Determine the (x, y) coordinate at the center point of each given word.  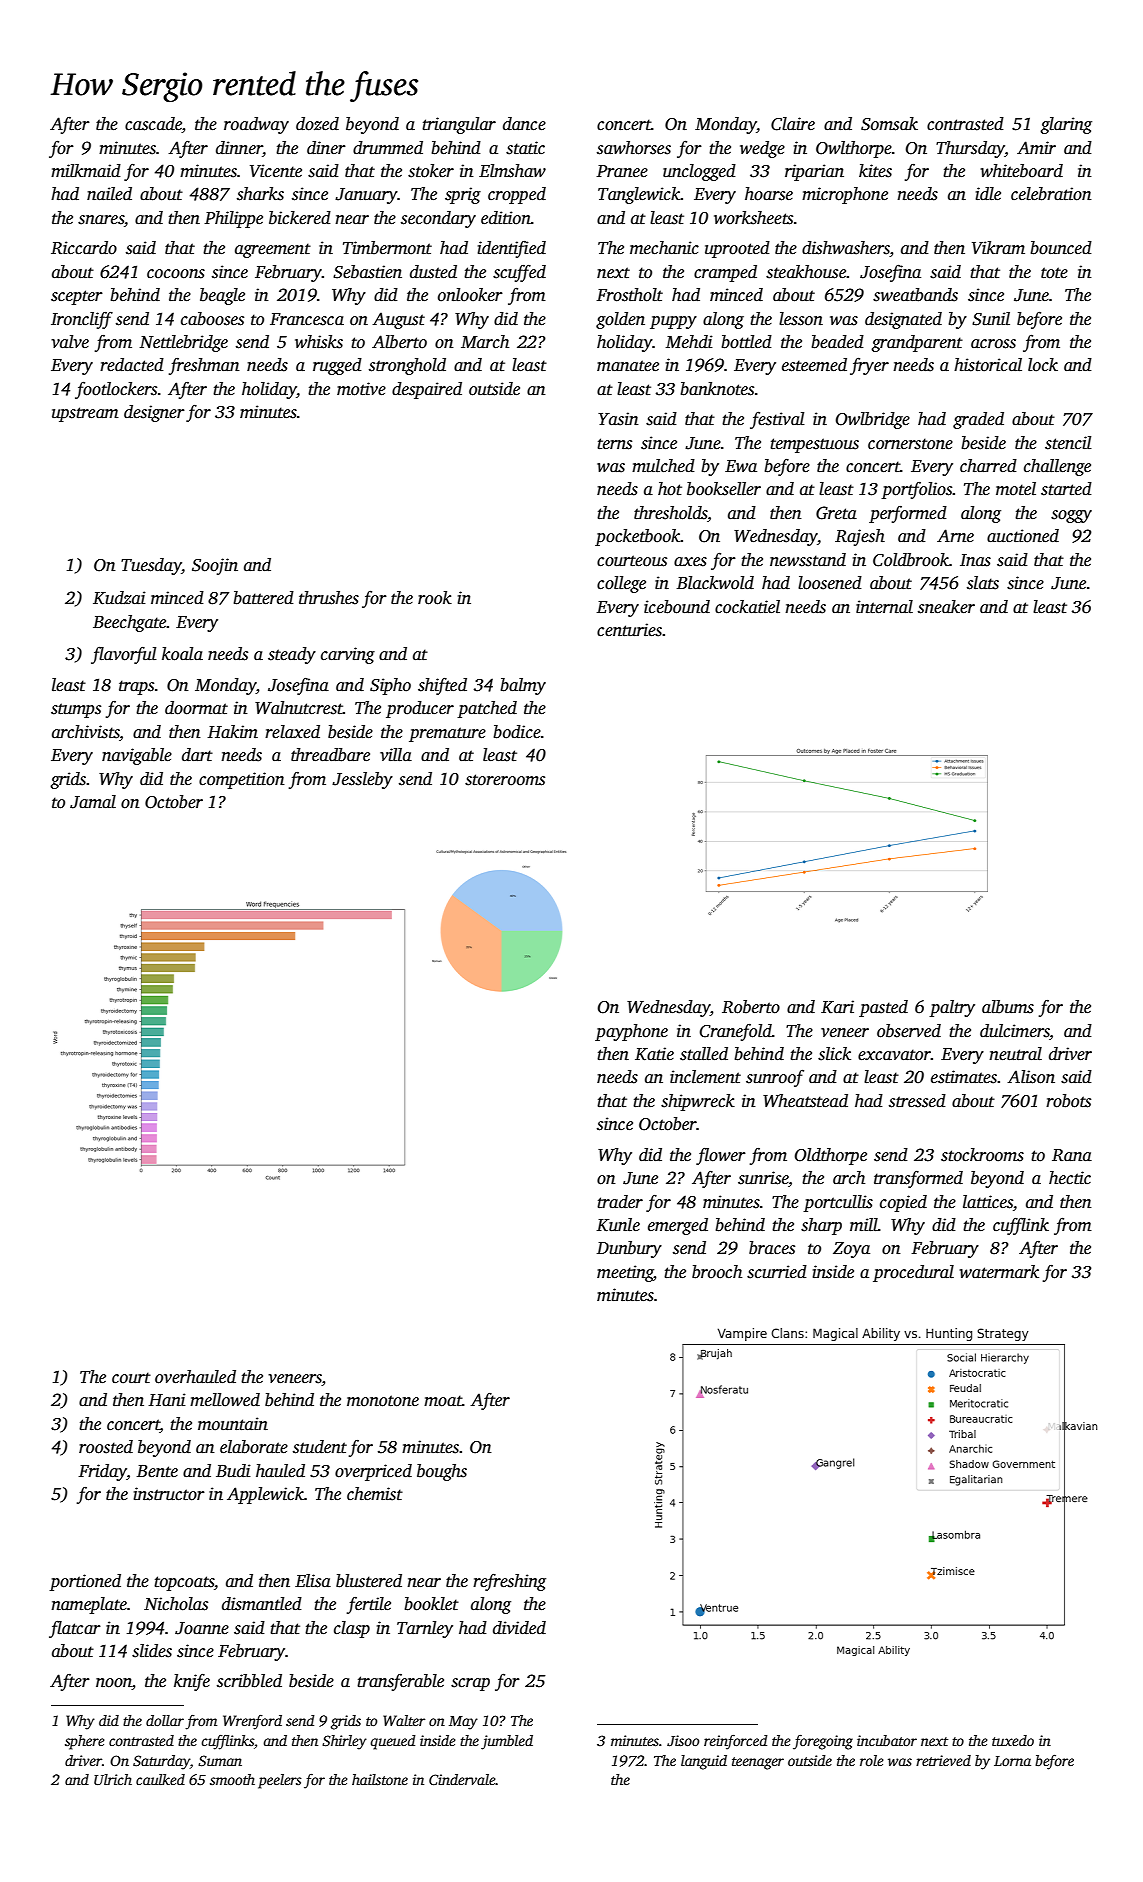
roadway (256, 125)
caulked (160, 1779)
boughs (442, 1472)
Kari (837, 1007)
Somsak (889, 124)
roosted (106, 1447)
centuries (629, 630)
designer (154, 413)
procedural (913, 1273)
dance (524, 124)
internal (884, 607)
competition (242, 780)
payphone (631, 1032)
